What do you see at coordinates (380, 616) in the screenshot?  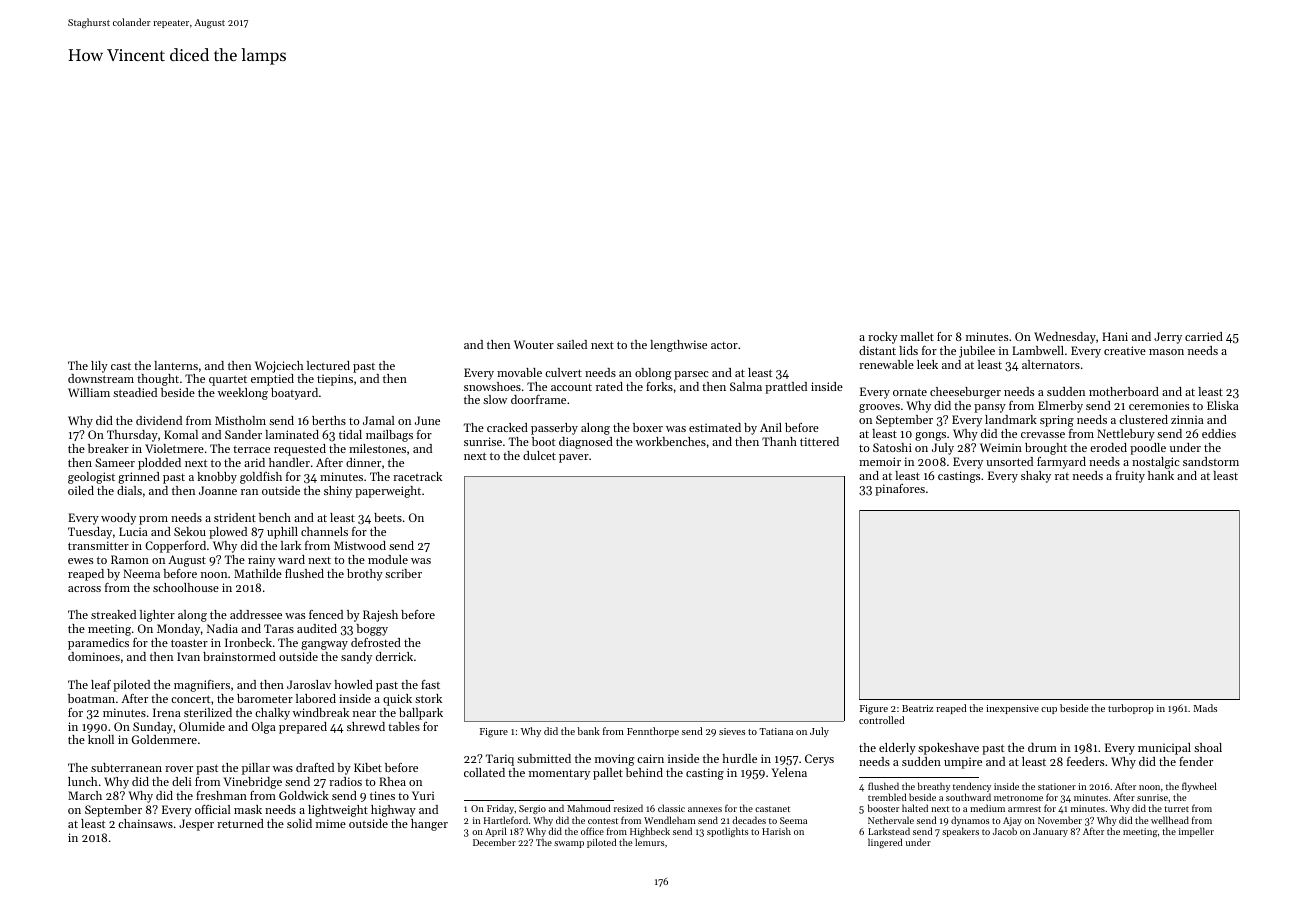 I see `Rajesh` at bounding box center [380, 616].
